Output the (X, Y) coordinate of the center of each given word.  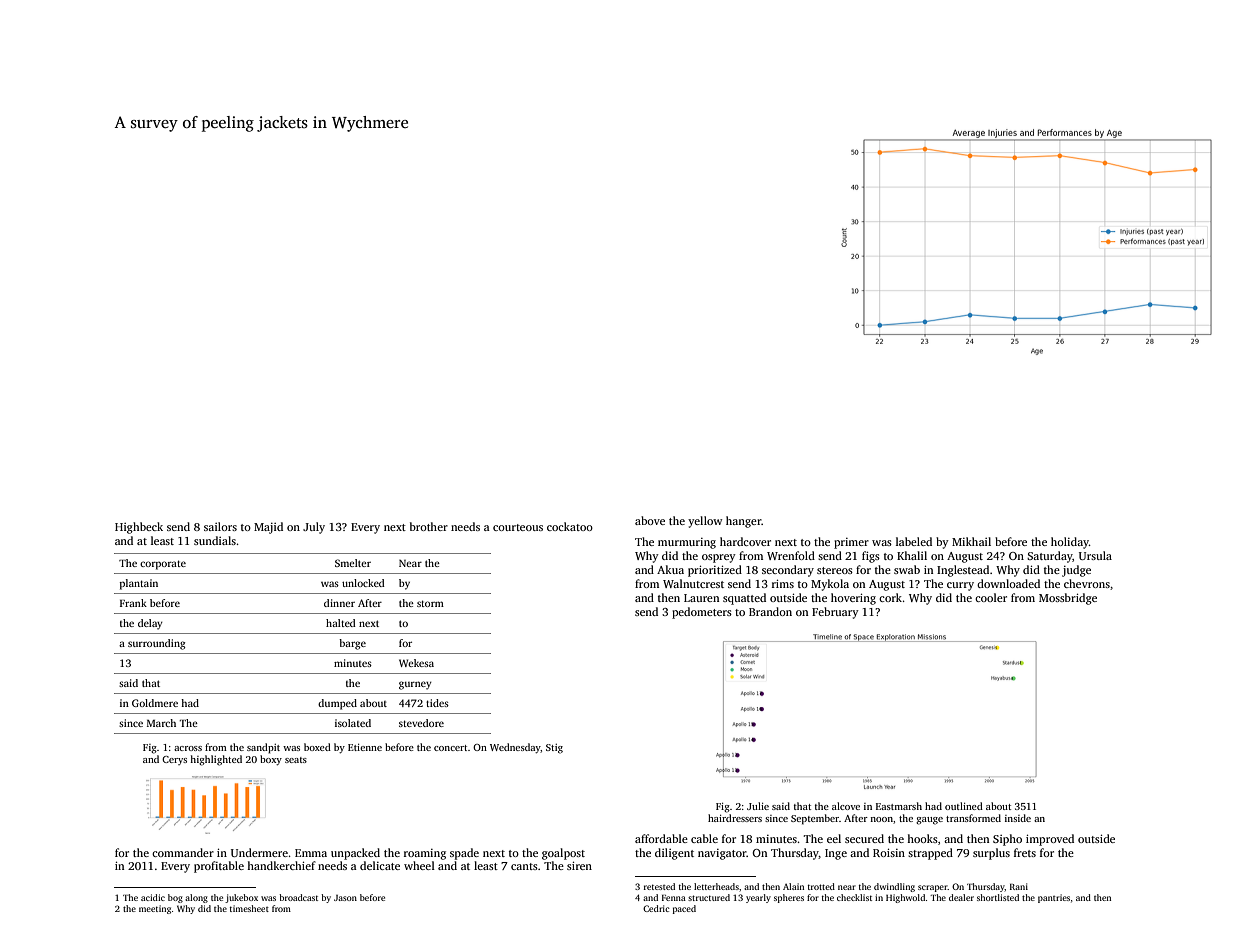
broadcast (298, 897)
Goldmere (155, 703)
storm (430, 603)
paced (684, 909)
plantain (139, 584)
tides (437, 703)
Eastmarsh (899, 806)
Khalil (912, 555)
